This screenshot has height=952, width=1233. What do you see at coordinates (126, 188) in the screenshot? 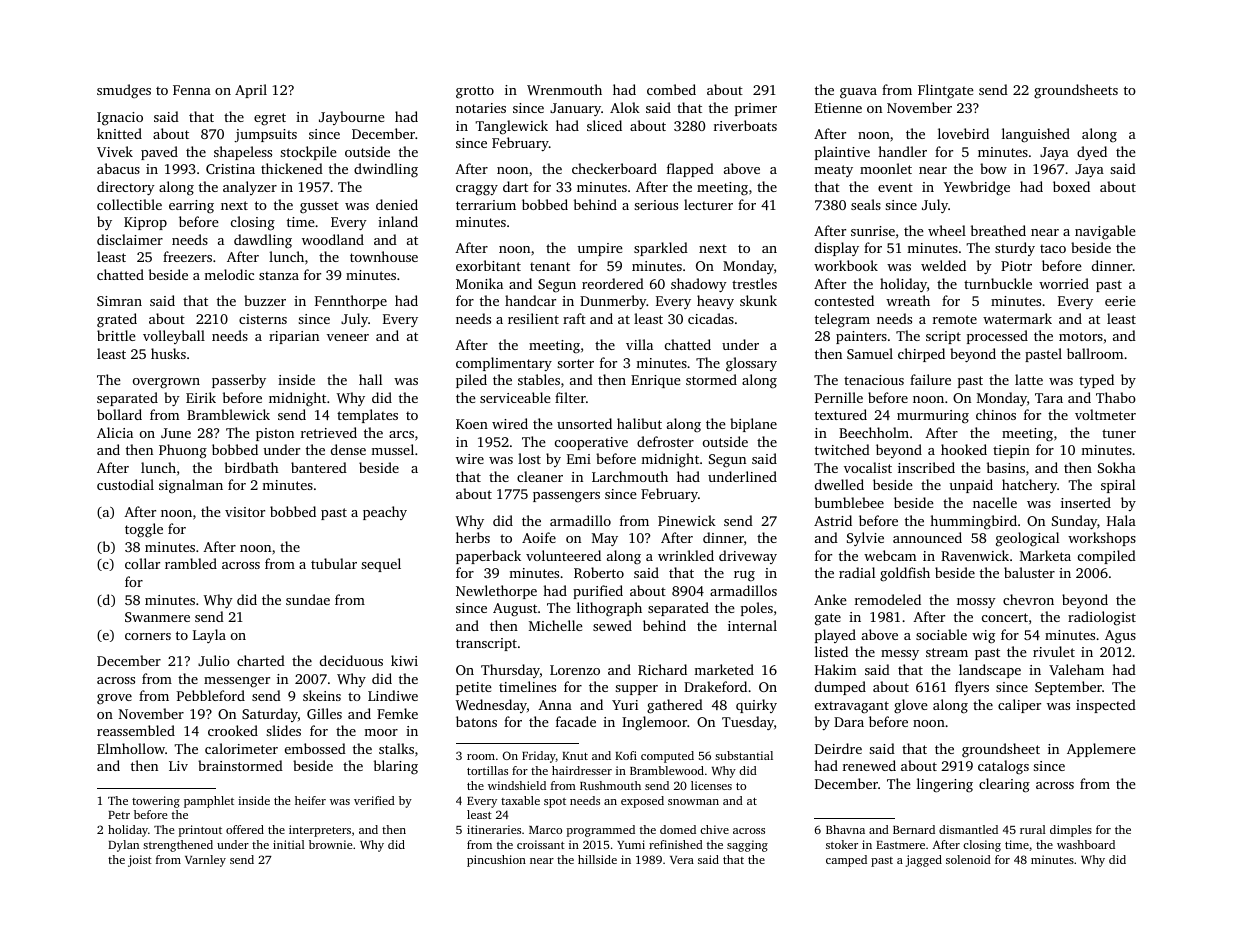
I see `directory` at bounding box center [126, 188].
